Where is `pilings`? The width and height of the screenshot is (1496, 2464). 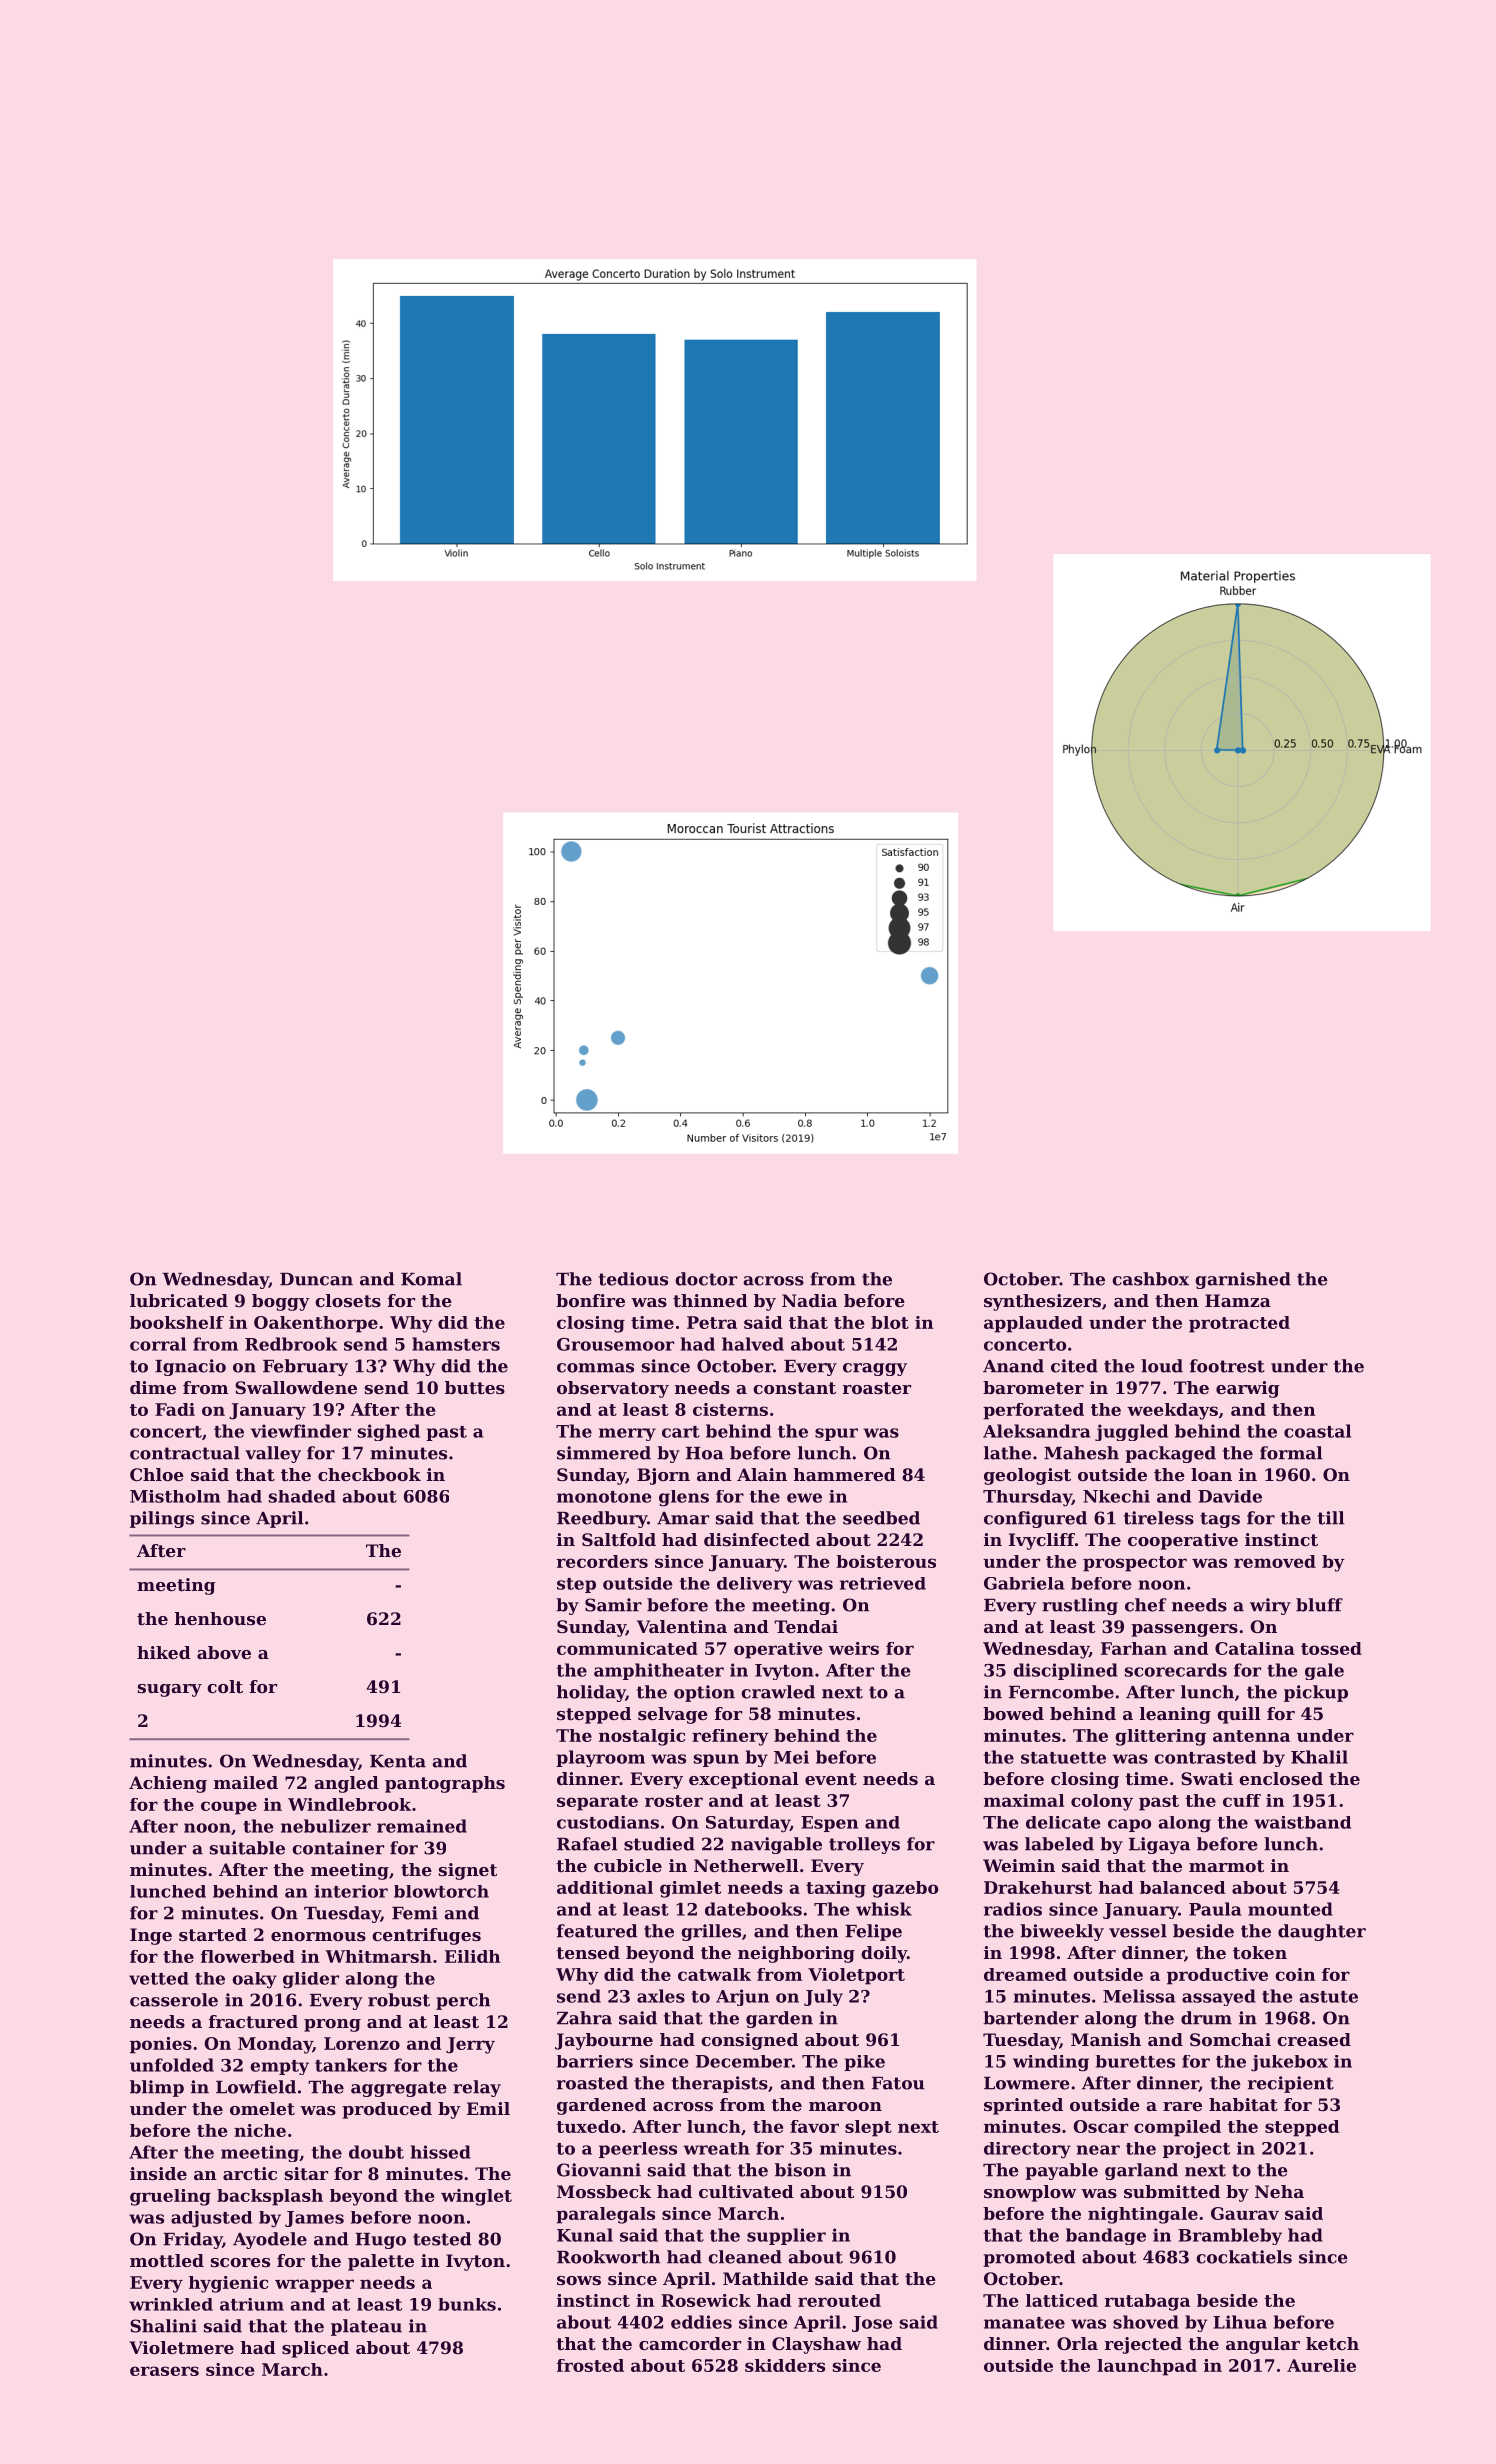 pilings is located at coordinates (162, 1519).
